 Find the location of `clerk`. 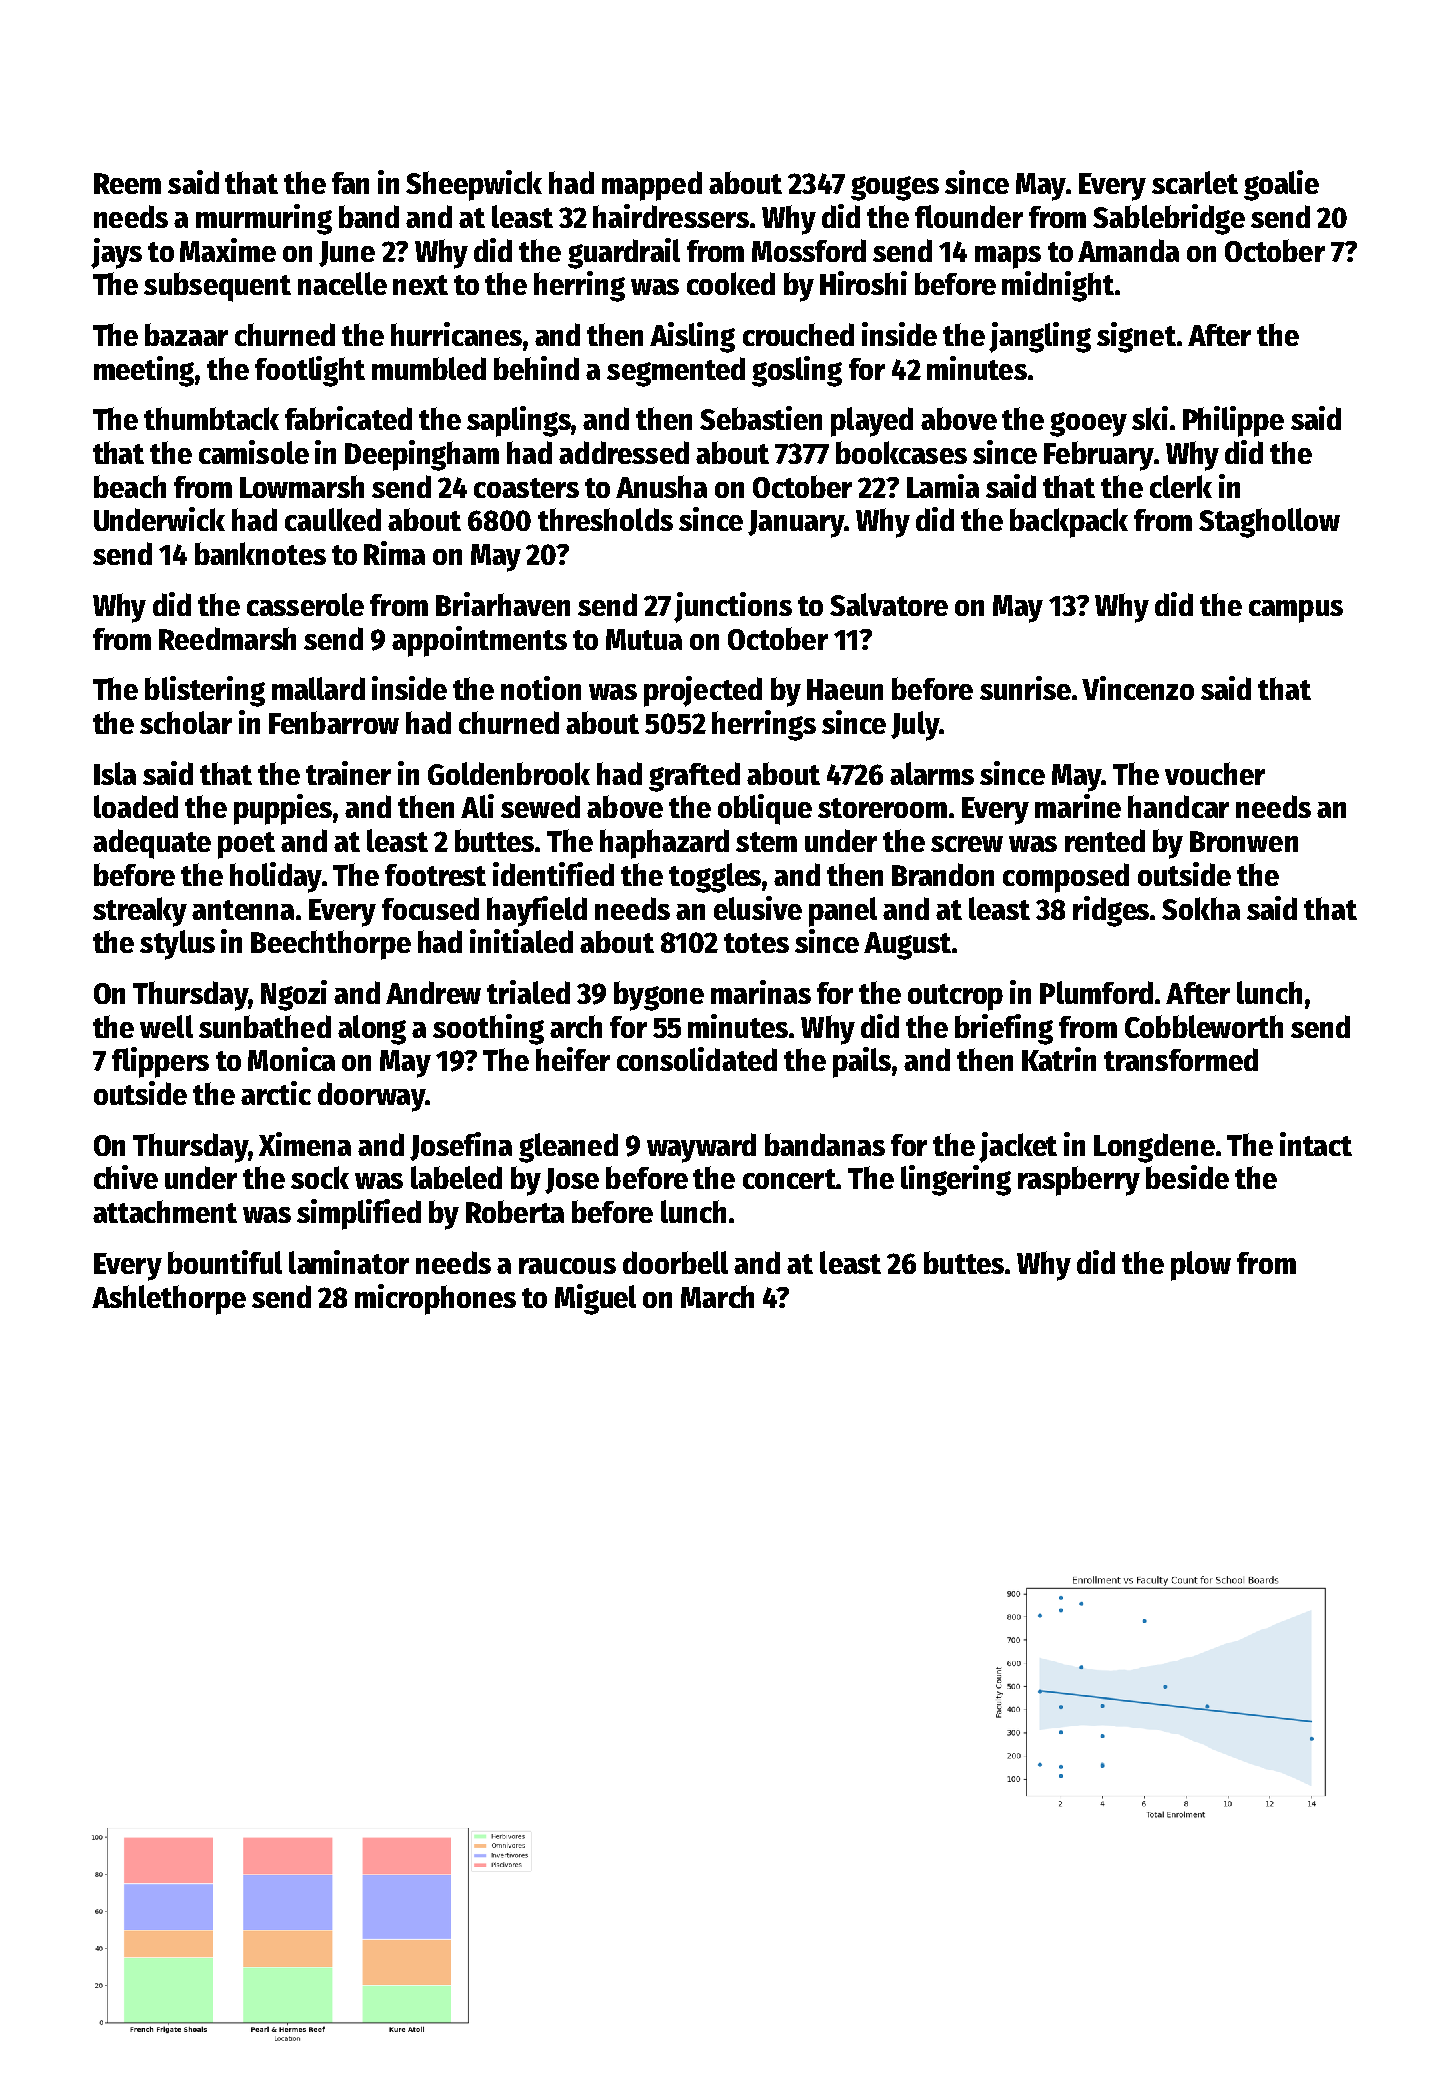

clerk is located at coordinates (1181, 486).
